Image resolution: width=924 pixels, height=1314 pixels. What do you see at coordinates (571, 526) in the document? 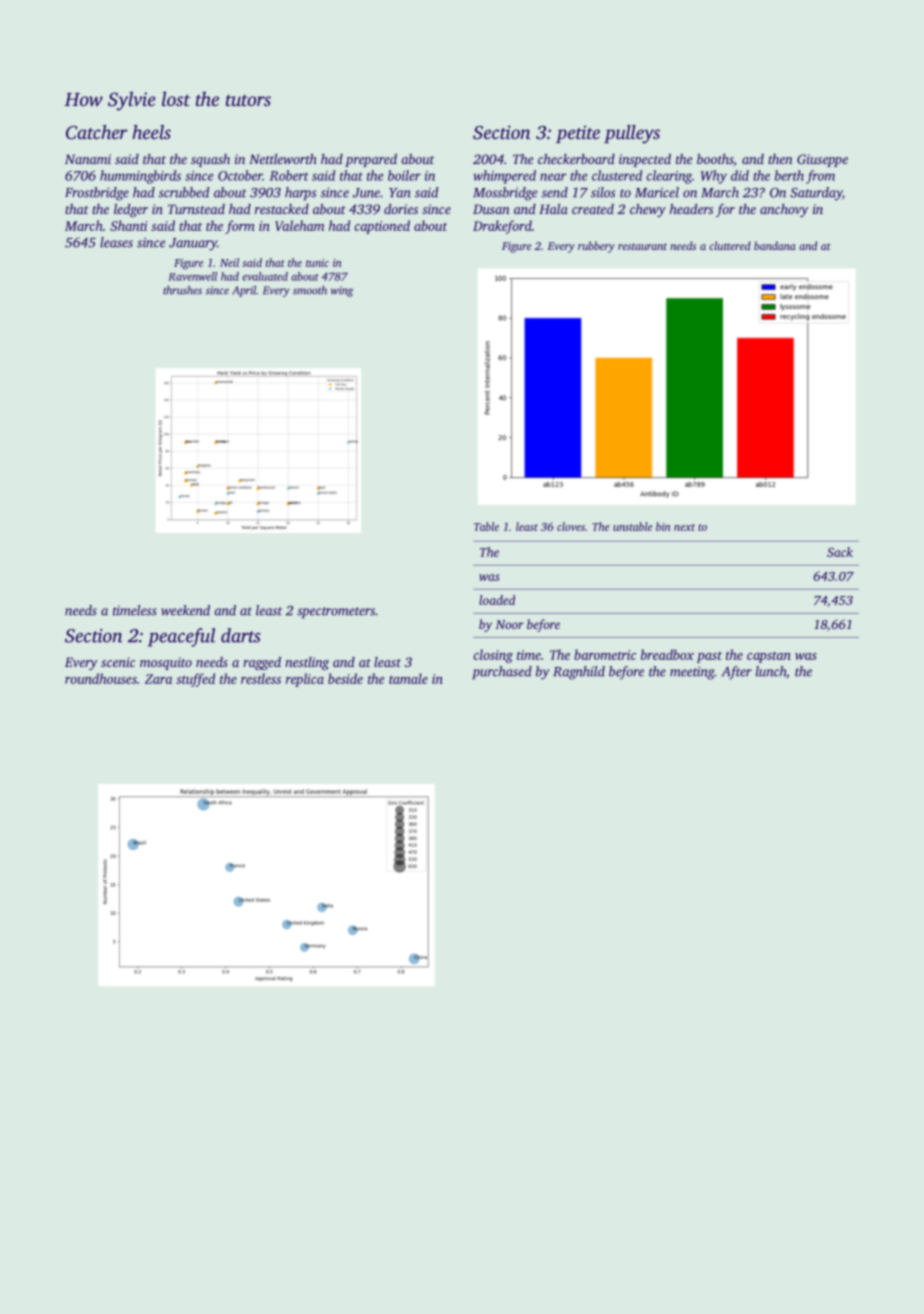
I see `cloves` at bounding box center [571, 526].
